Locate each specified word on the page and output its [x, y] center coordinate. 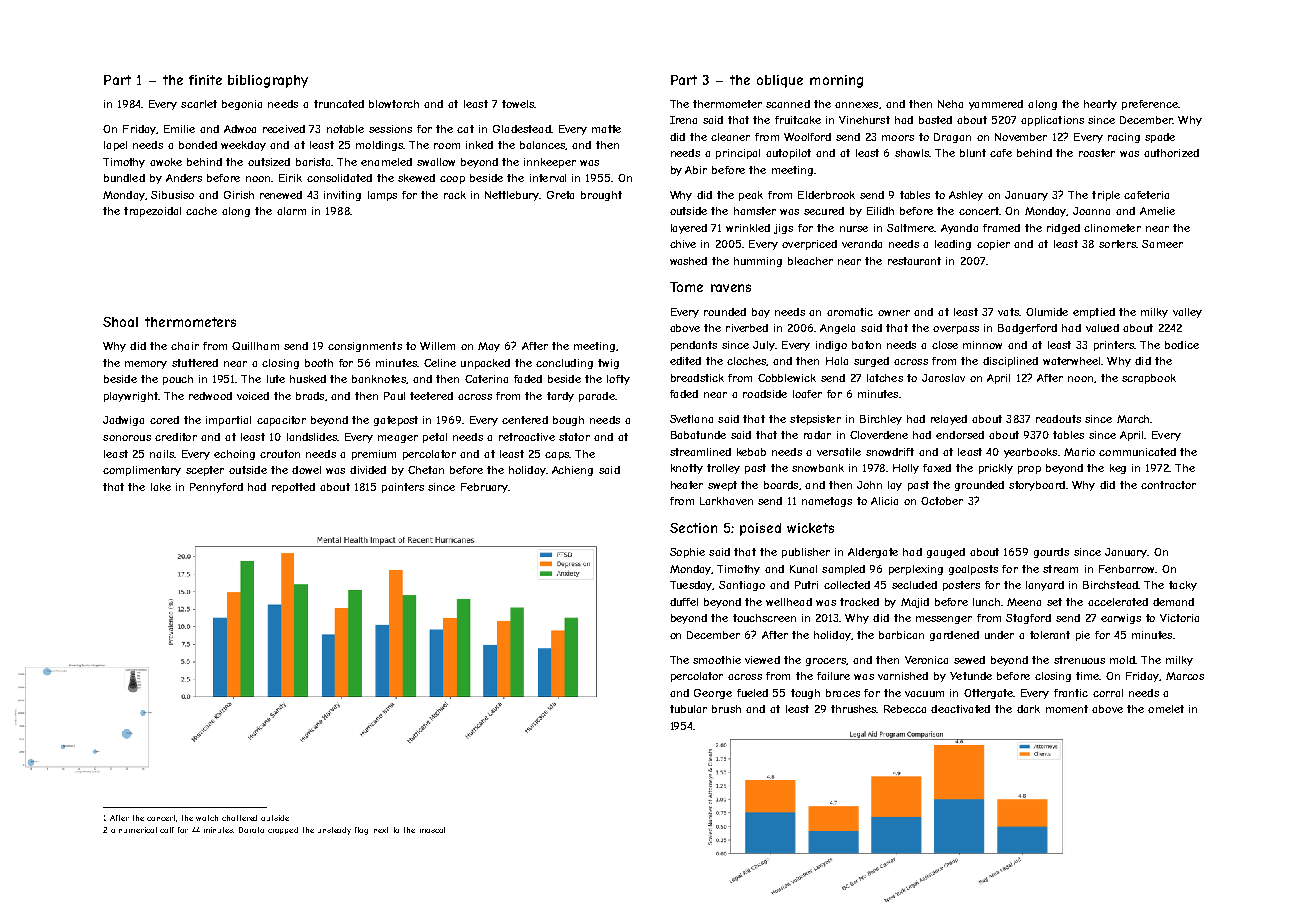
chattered [239, 818]
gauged [946, 553]
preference [1150, 105]
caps [557, 456]
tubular [688, 709]
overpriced [809, 245]
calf [167, 830]
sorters [1117, 244]
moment [1067, 709]
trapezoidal [152, 212]
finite [205, 80]
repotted [293, 488]
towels [518, 104]
